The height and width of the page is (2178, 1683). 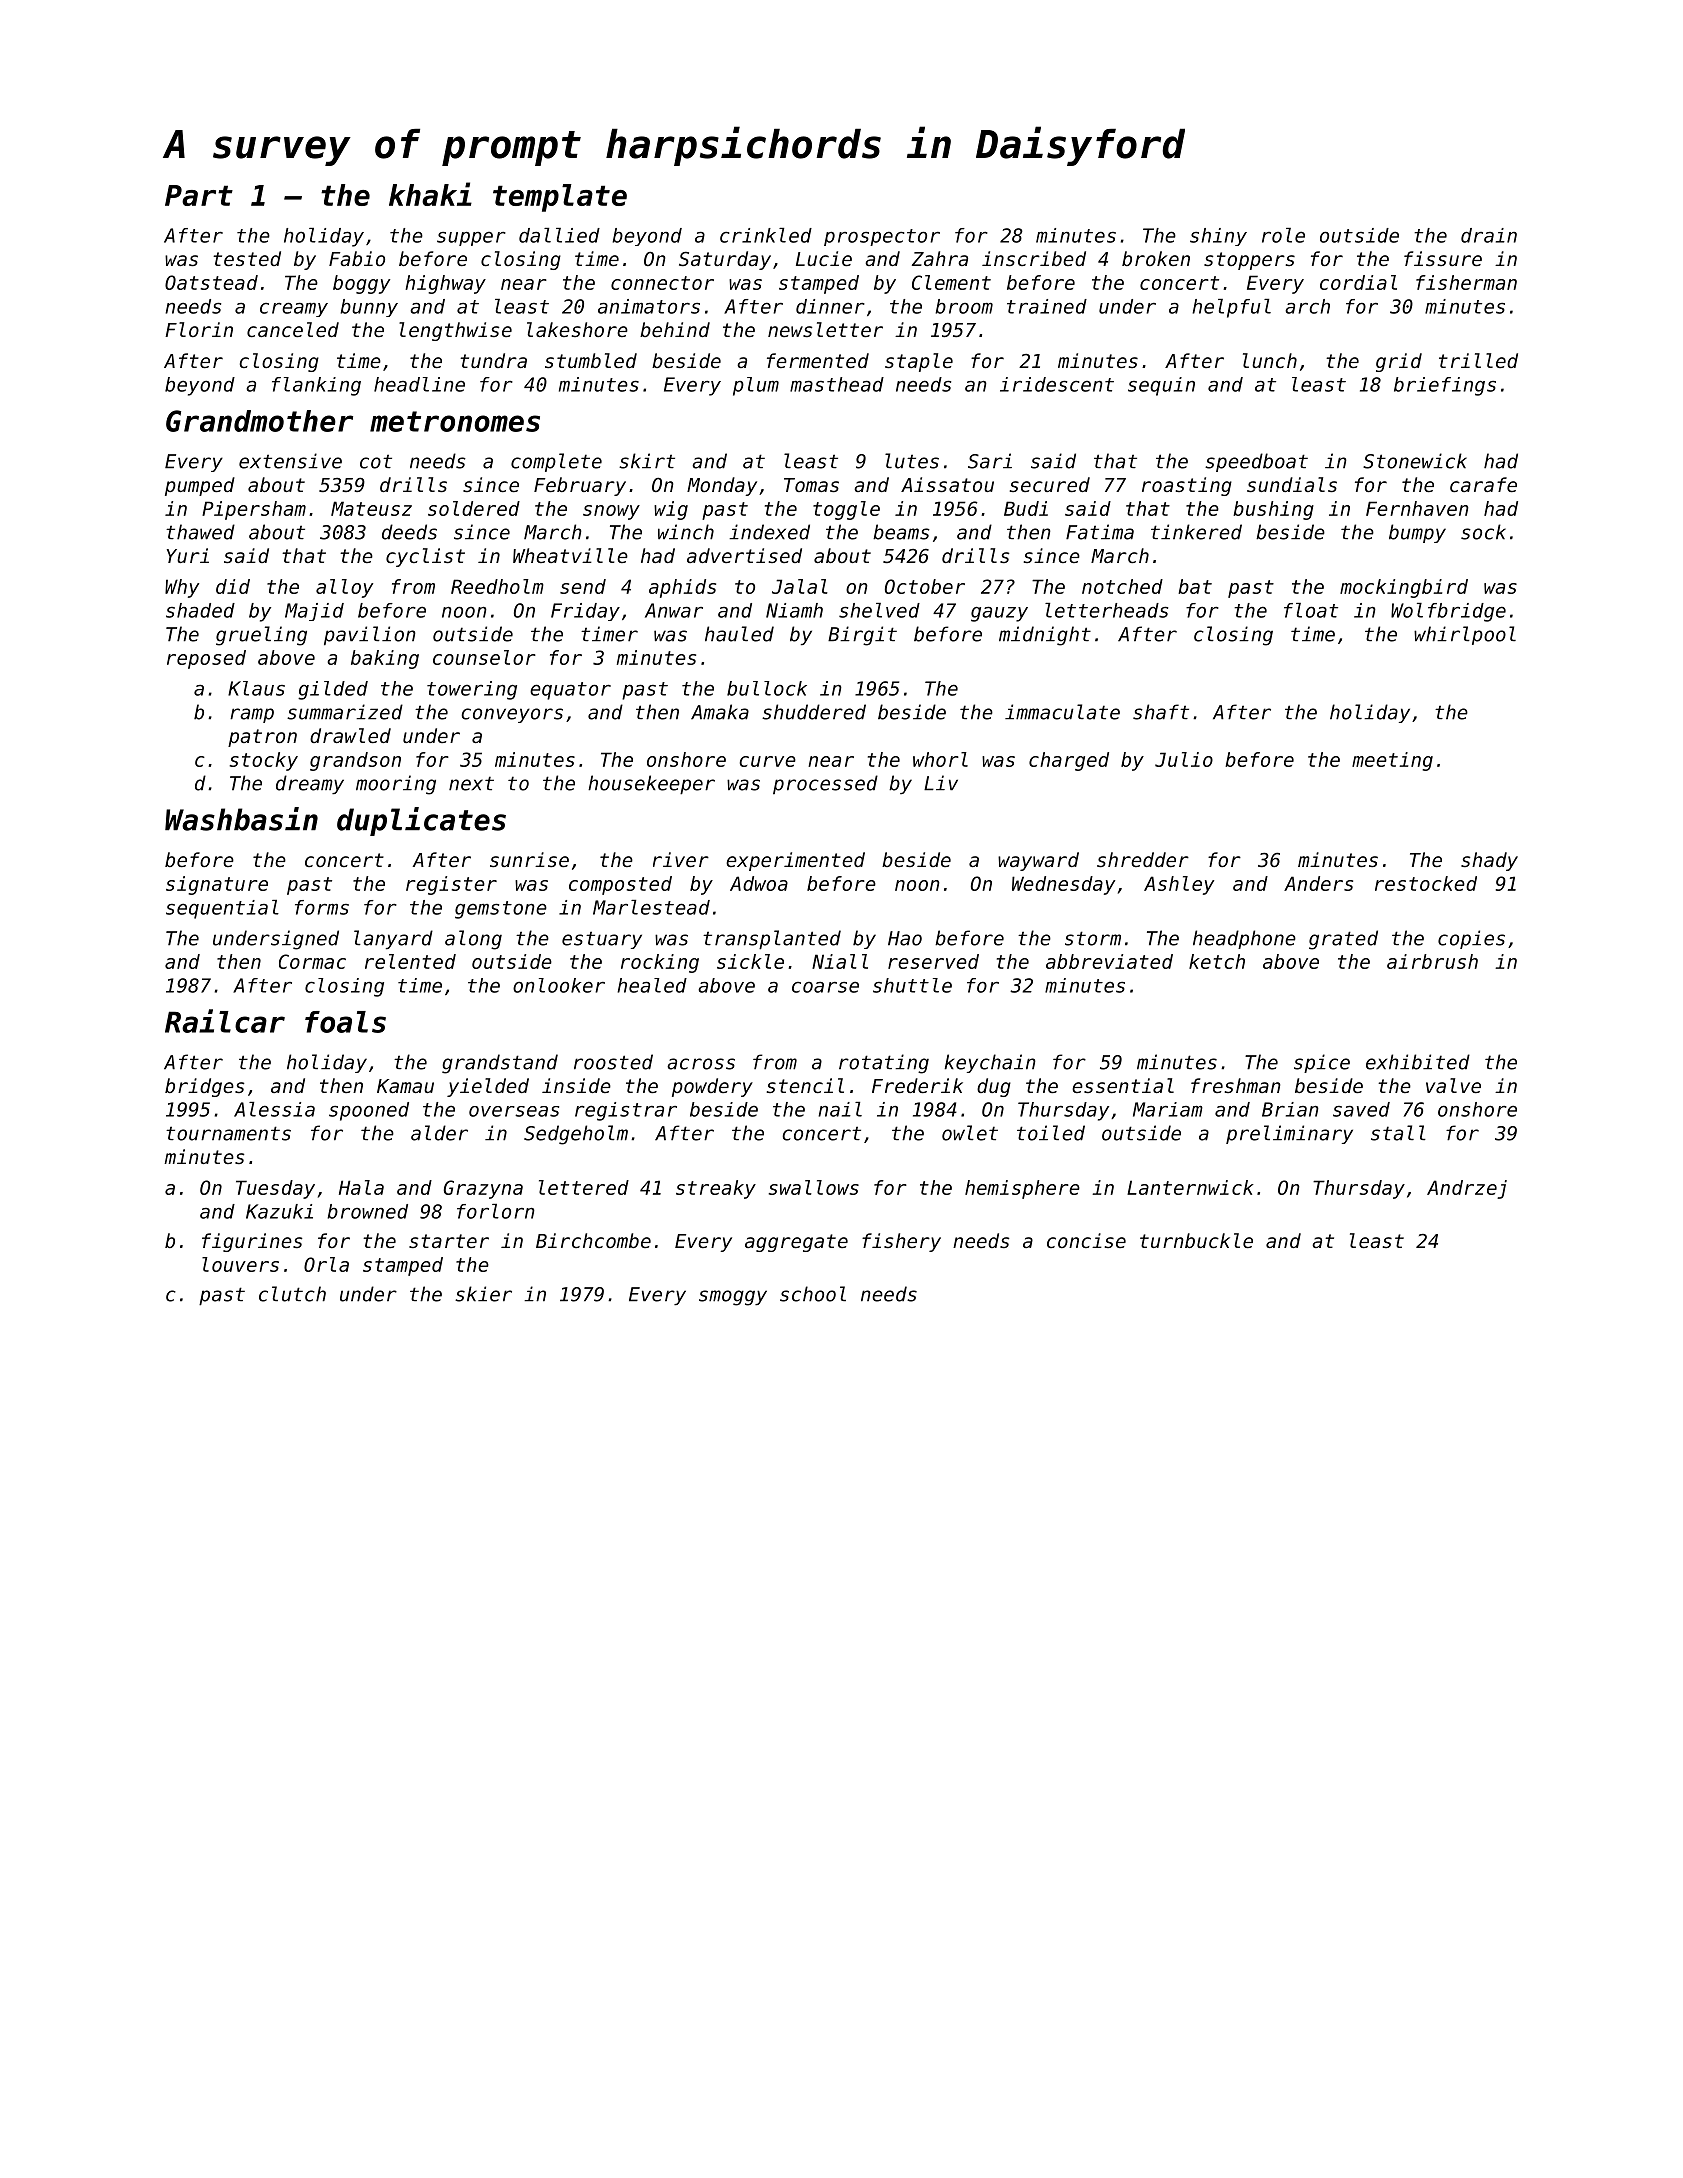 I want to click on Tuesday, so click(x=275, y=1189).
